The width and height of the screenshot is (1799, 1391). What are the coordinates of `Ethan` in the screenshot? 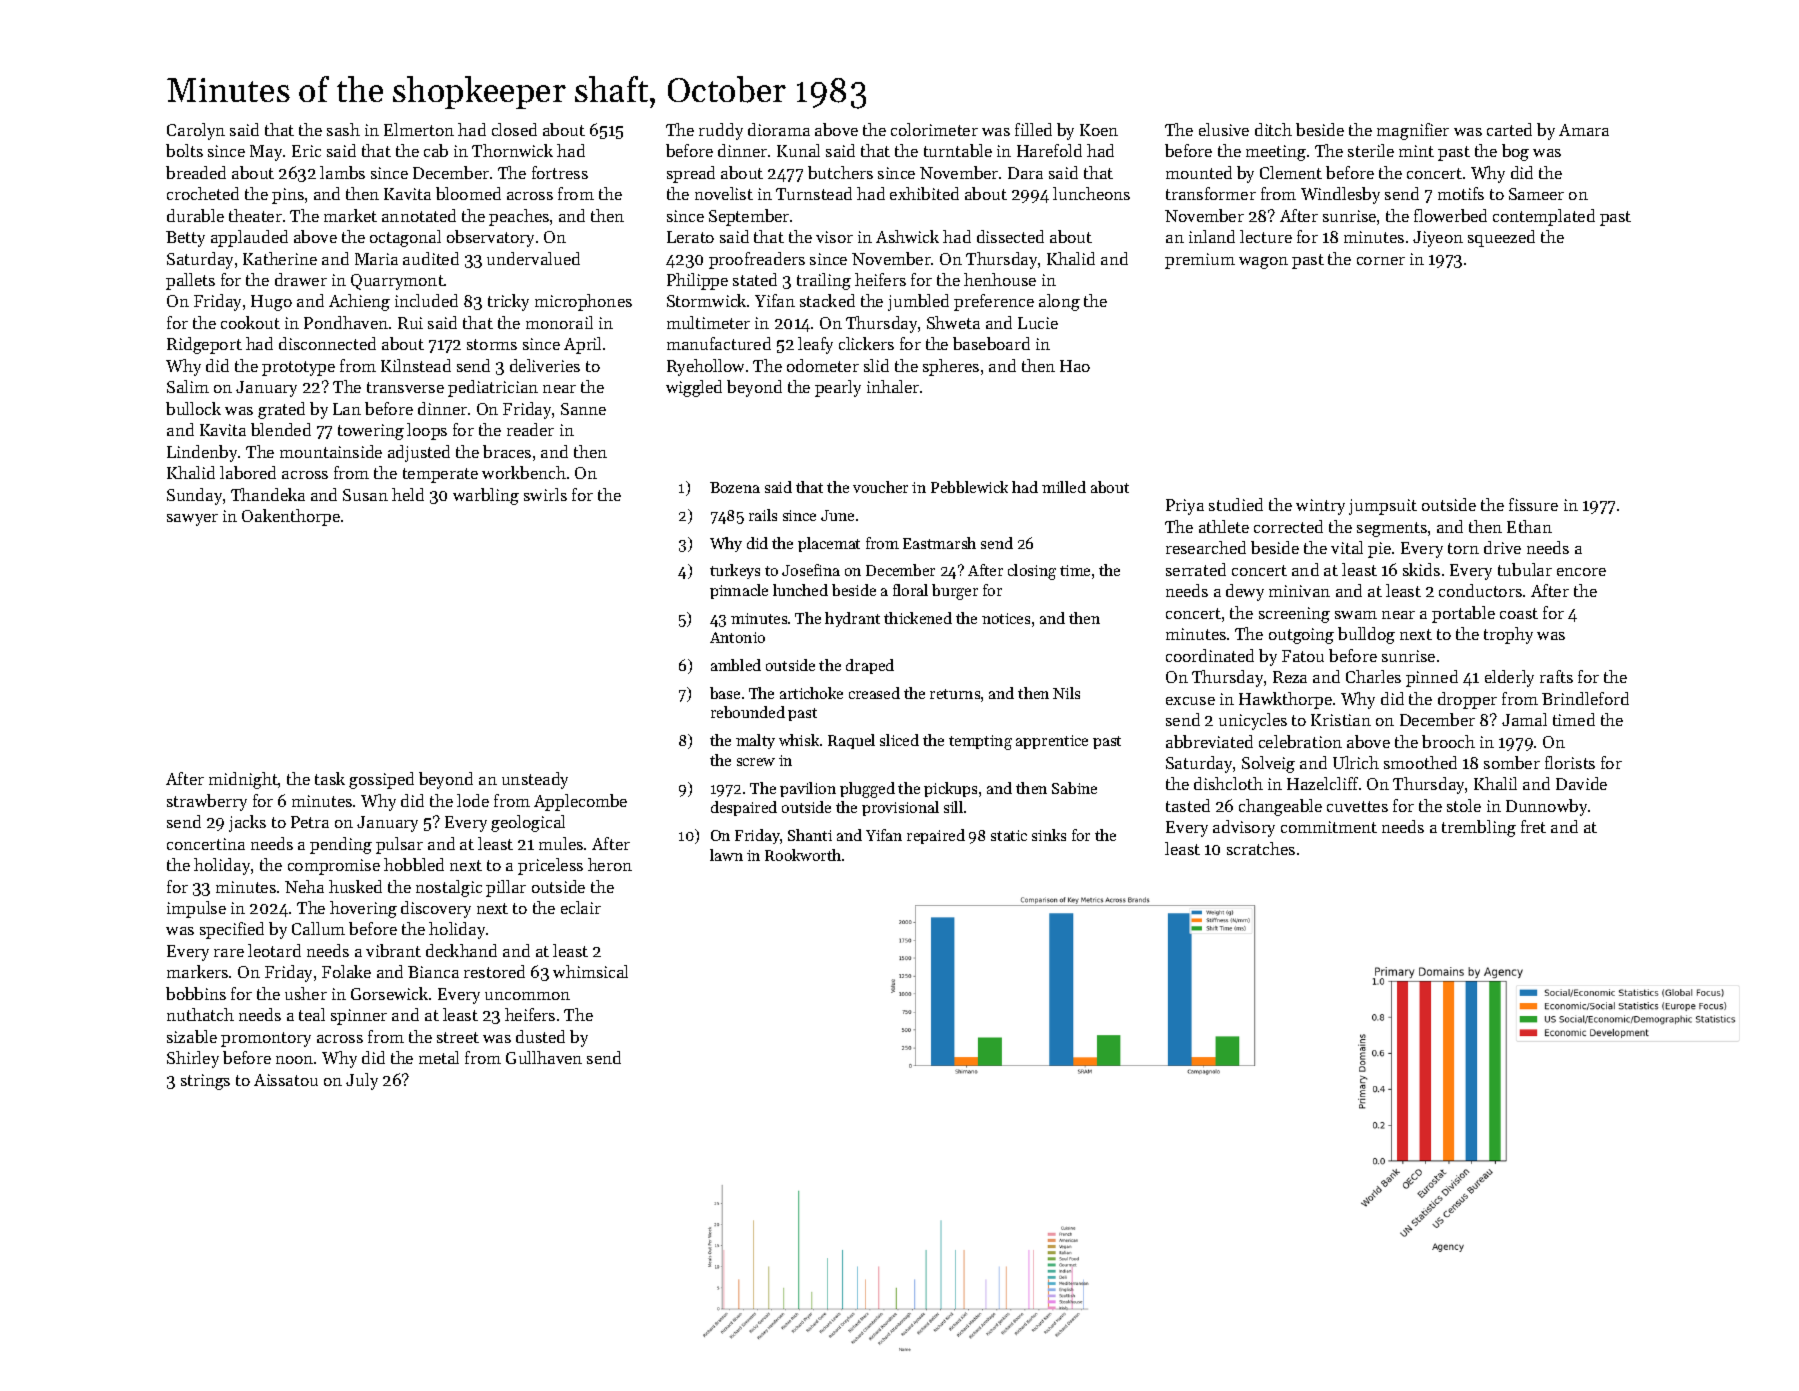 It's located at (1529, 526).
